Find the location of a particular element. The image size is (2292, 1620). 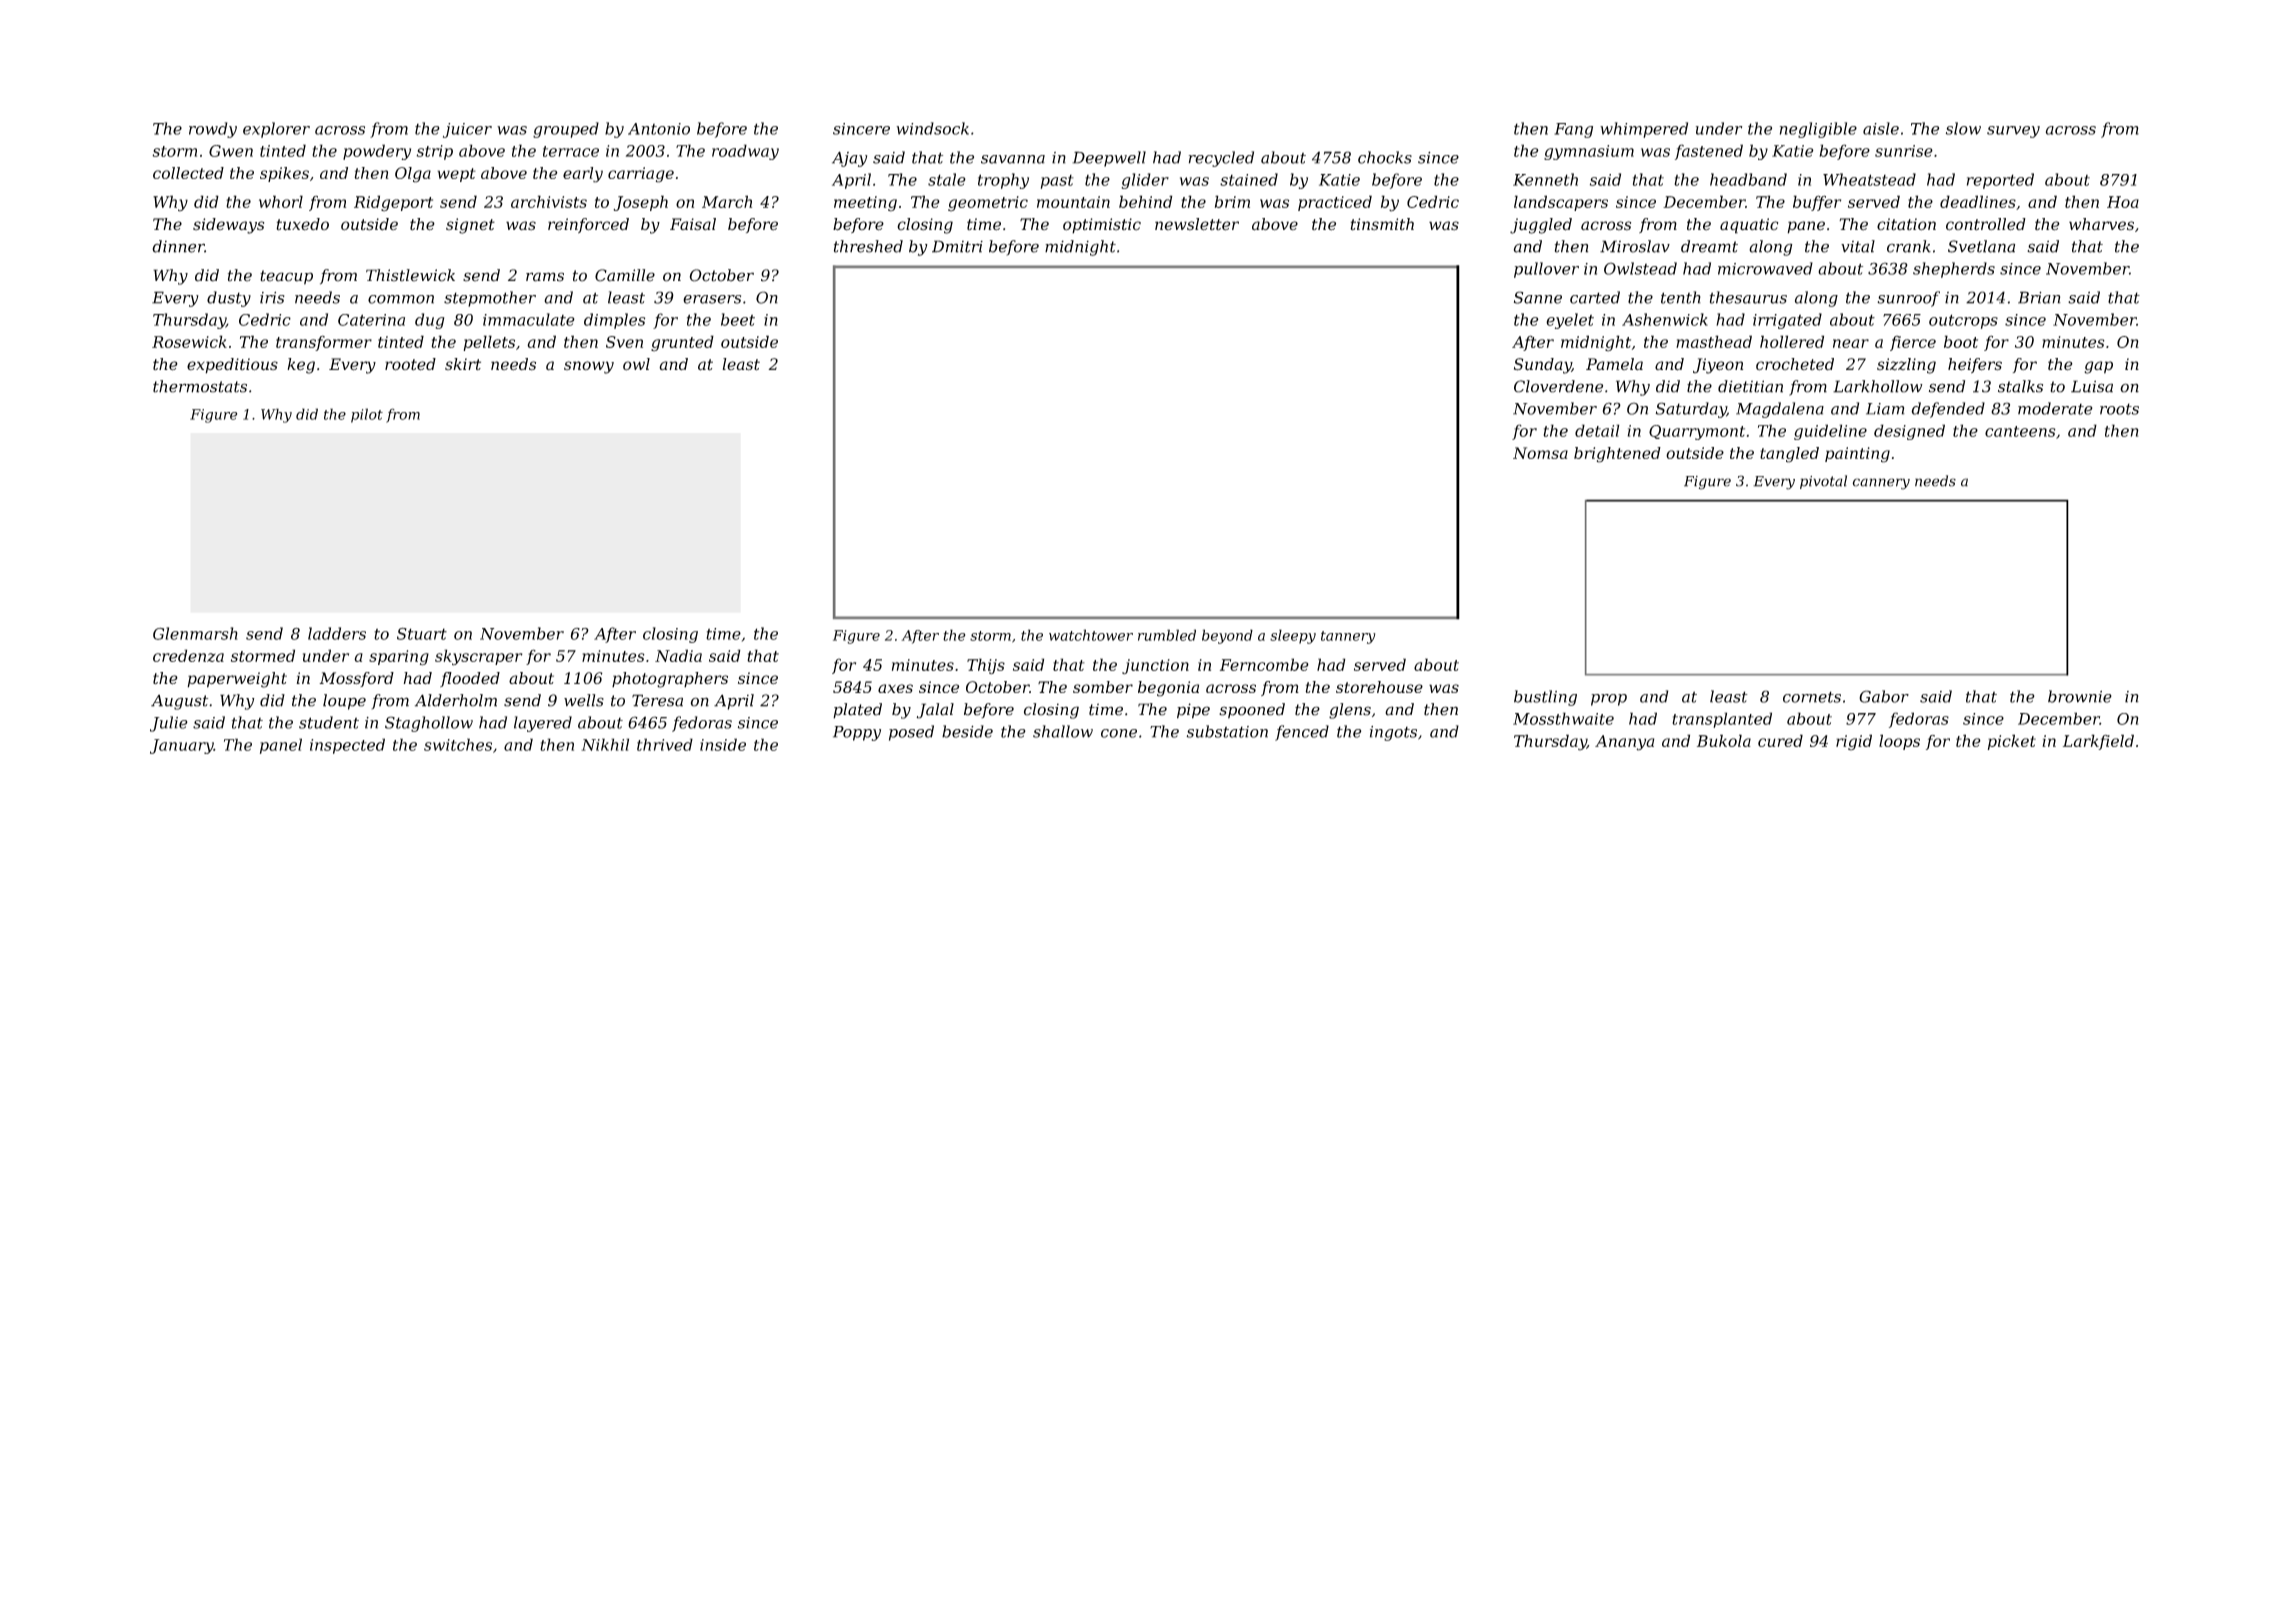

watchtower is located at coordinates (1091, 635).
